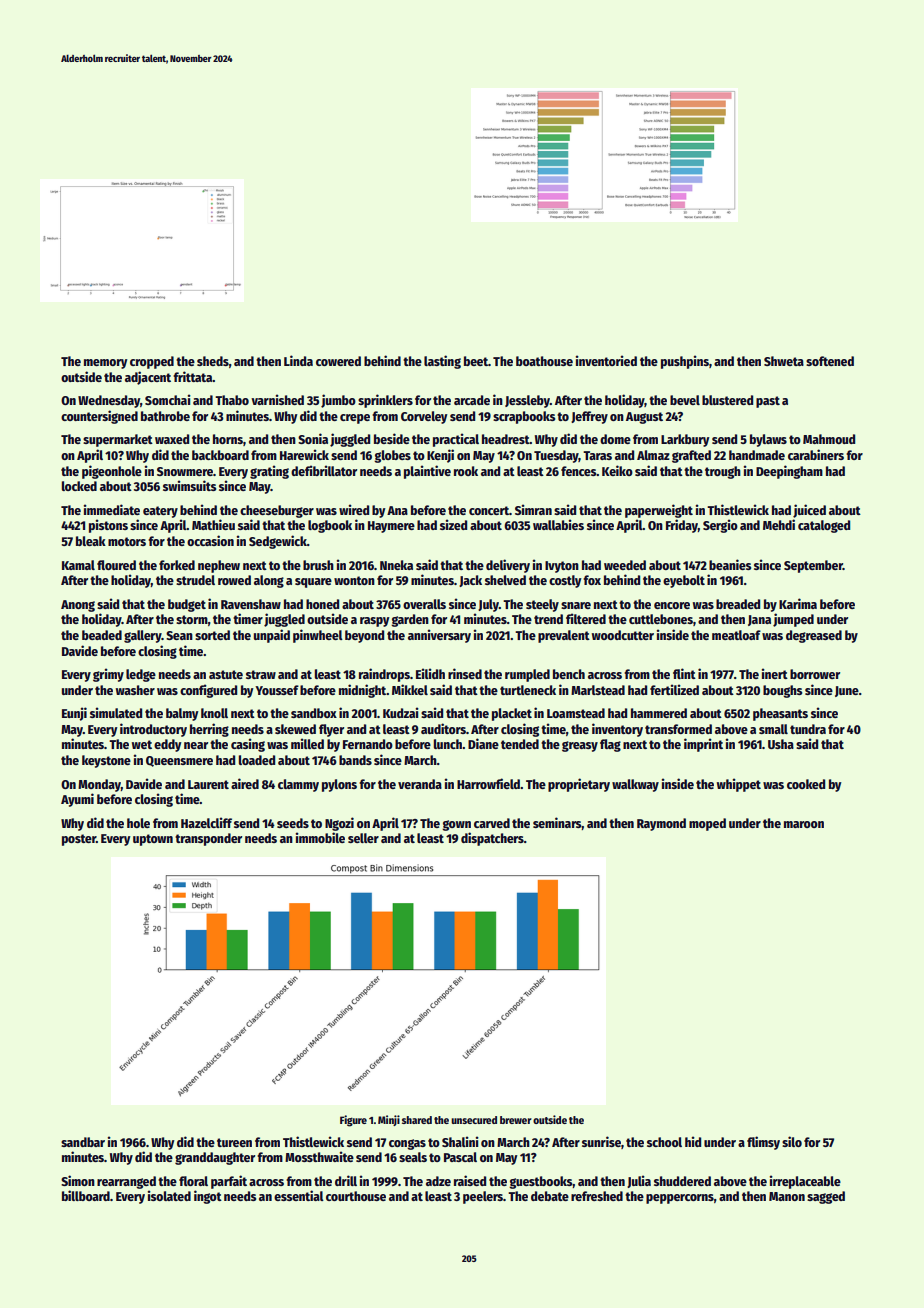  Describe the element at coordinates (804, 824) in the page. I see `maroon` at that location.
